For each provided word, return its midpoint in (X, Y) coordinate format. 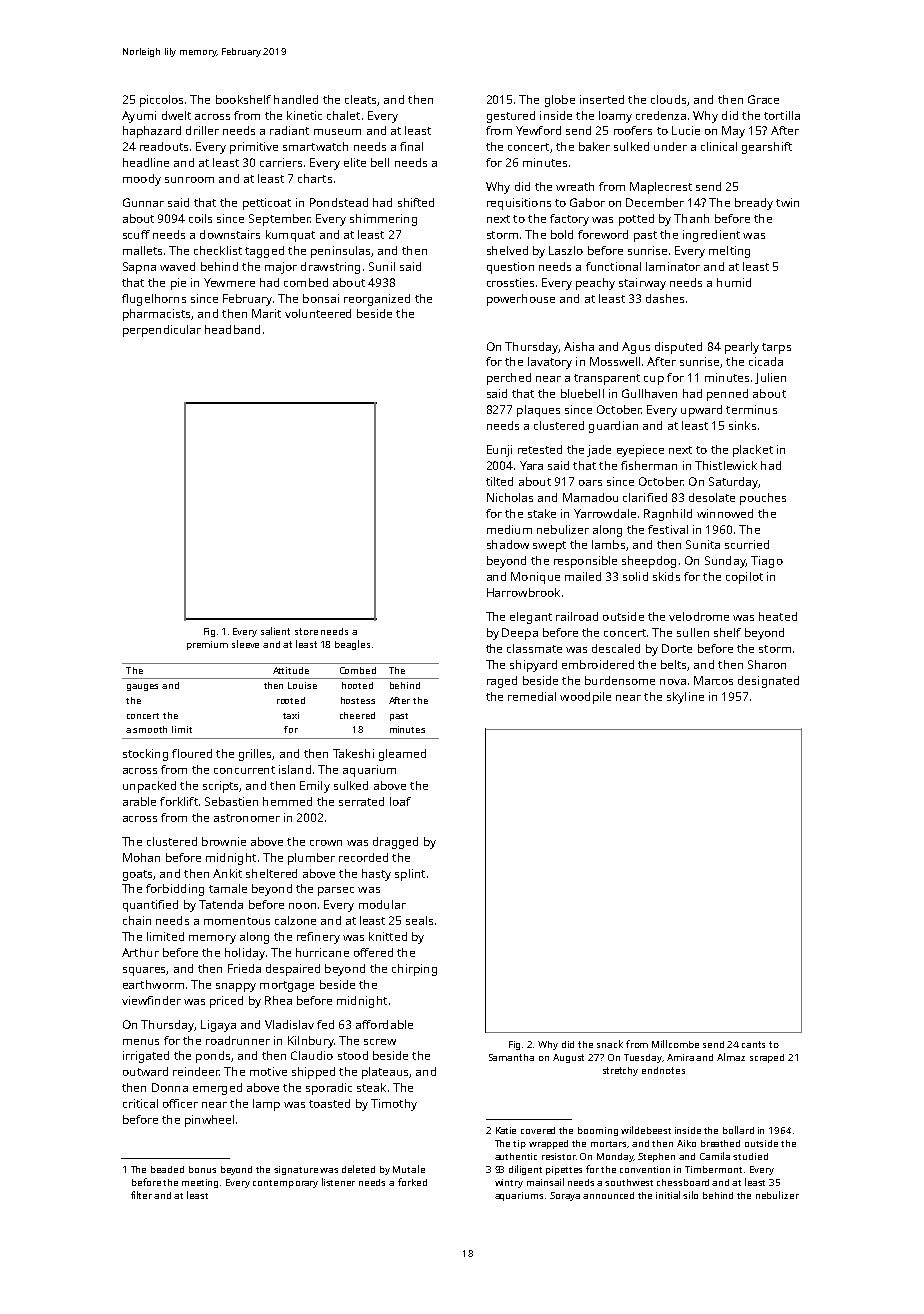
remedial (532, 696)
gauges (142, 687)
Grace (763, 99)
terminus (751, 409)
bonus (202, 1169)
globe (560, 101)
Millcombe (675, 1044)
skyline (685, 698)
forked (412, 1182)
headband (232, 329)
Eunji (499, 451)
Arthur (140, 952)
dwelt (176, 115)
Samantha (511, 1057)
